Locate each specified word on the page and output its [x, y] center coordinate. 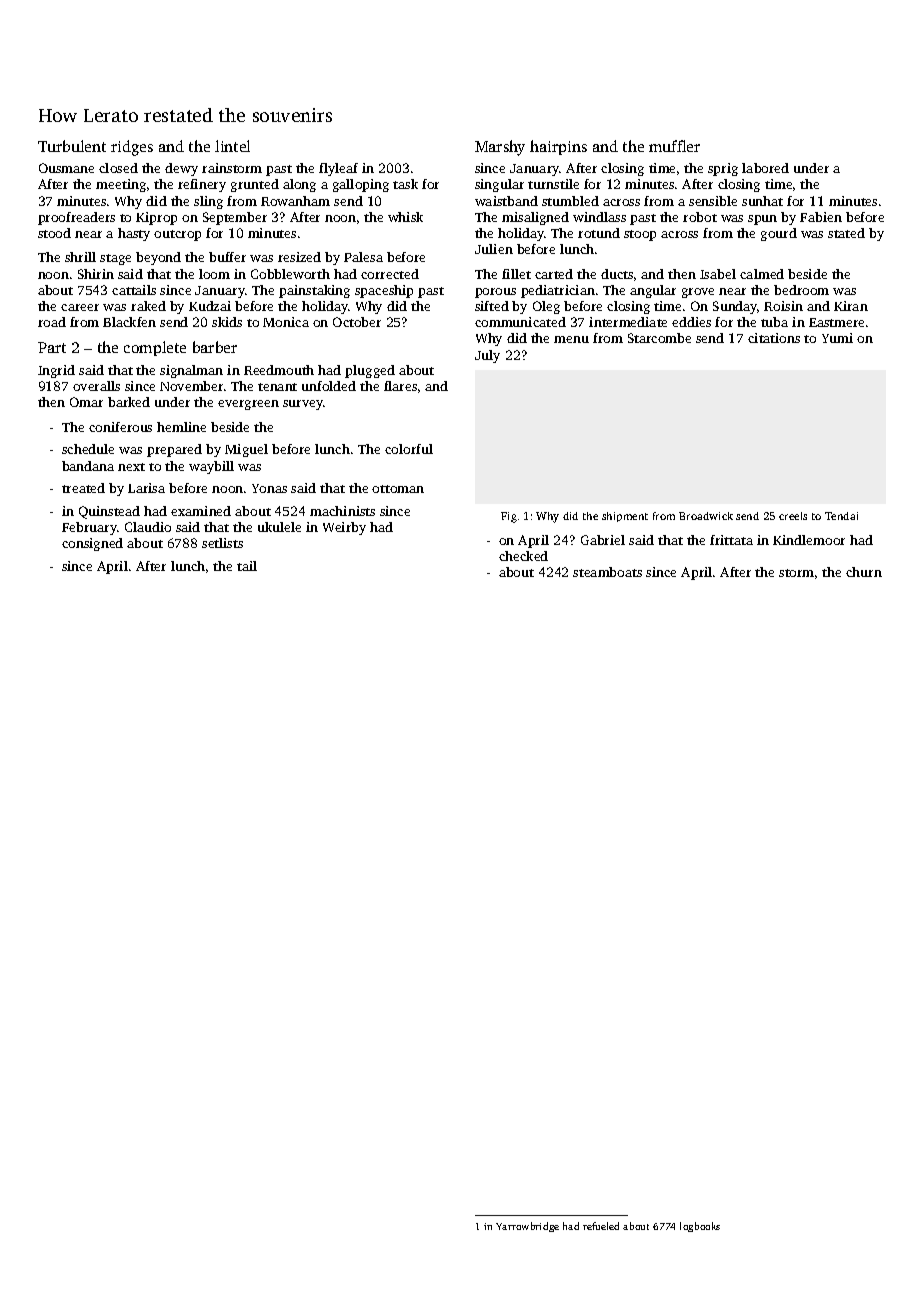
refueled [601, 1226]
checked [523, 556]
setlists [222, 543]
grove [698, 293]
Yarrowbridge [527, 1227]
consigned [92, 544]
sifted [492, 306]
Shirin [96, 274]
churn [864, 572]
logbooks [700, 1227]
